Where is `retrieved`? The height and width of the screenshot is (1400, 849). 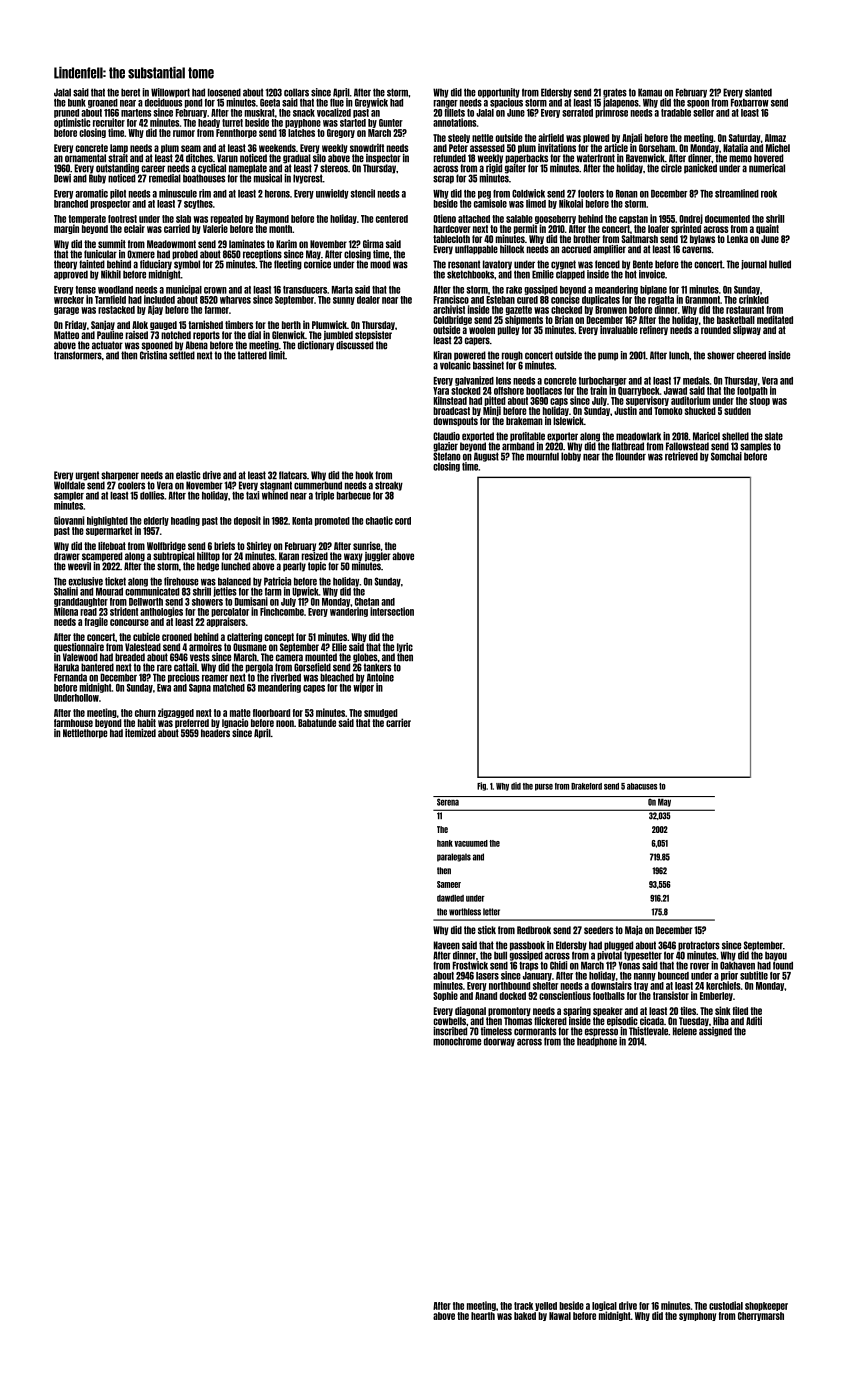 retrieved is located at coordinates (681, 456).
